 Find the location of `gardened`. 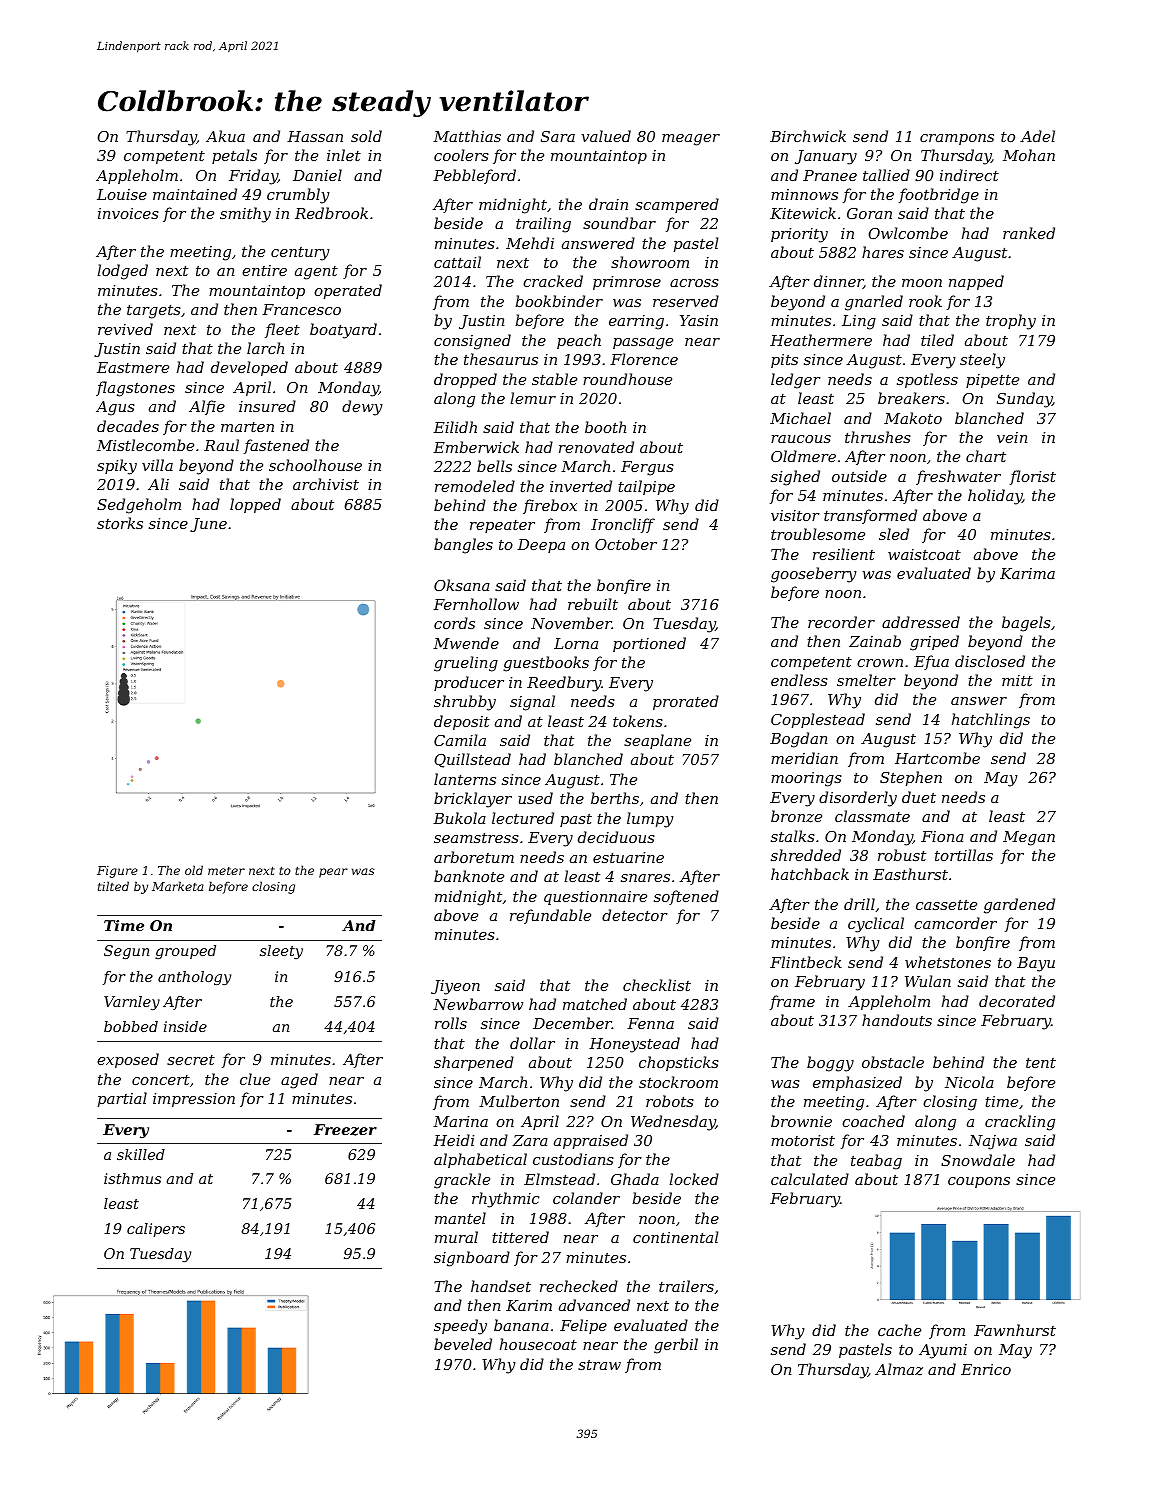

gardened is located at coordinates (1019, 906).
